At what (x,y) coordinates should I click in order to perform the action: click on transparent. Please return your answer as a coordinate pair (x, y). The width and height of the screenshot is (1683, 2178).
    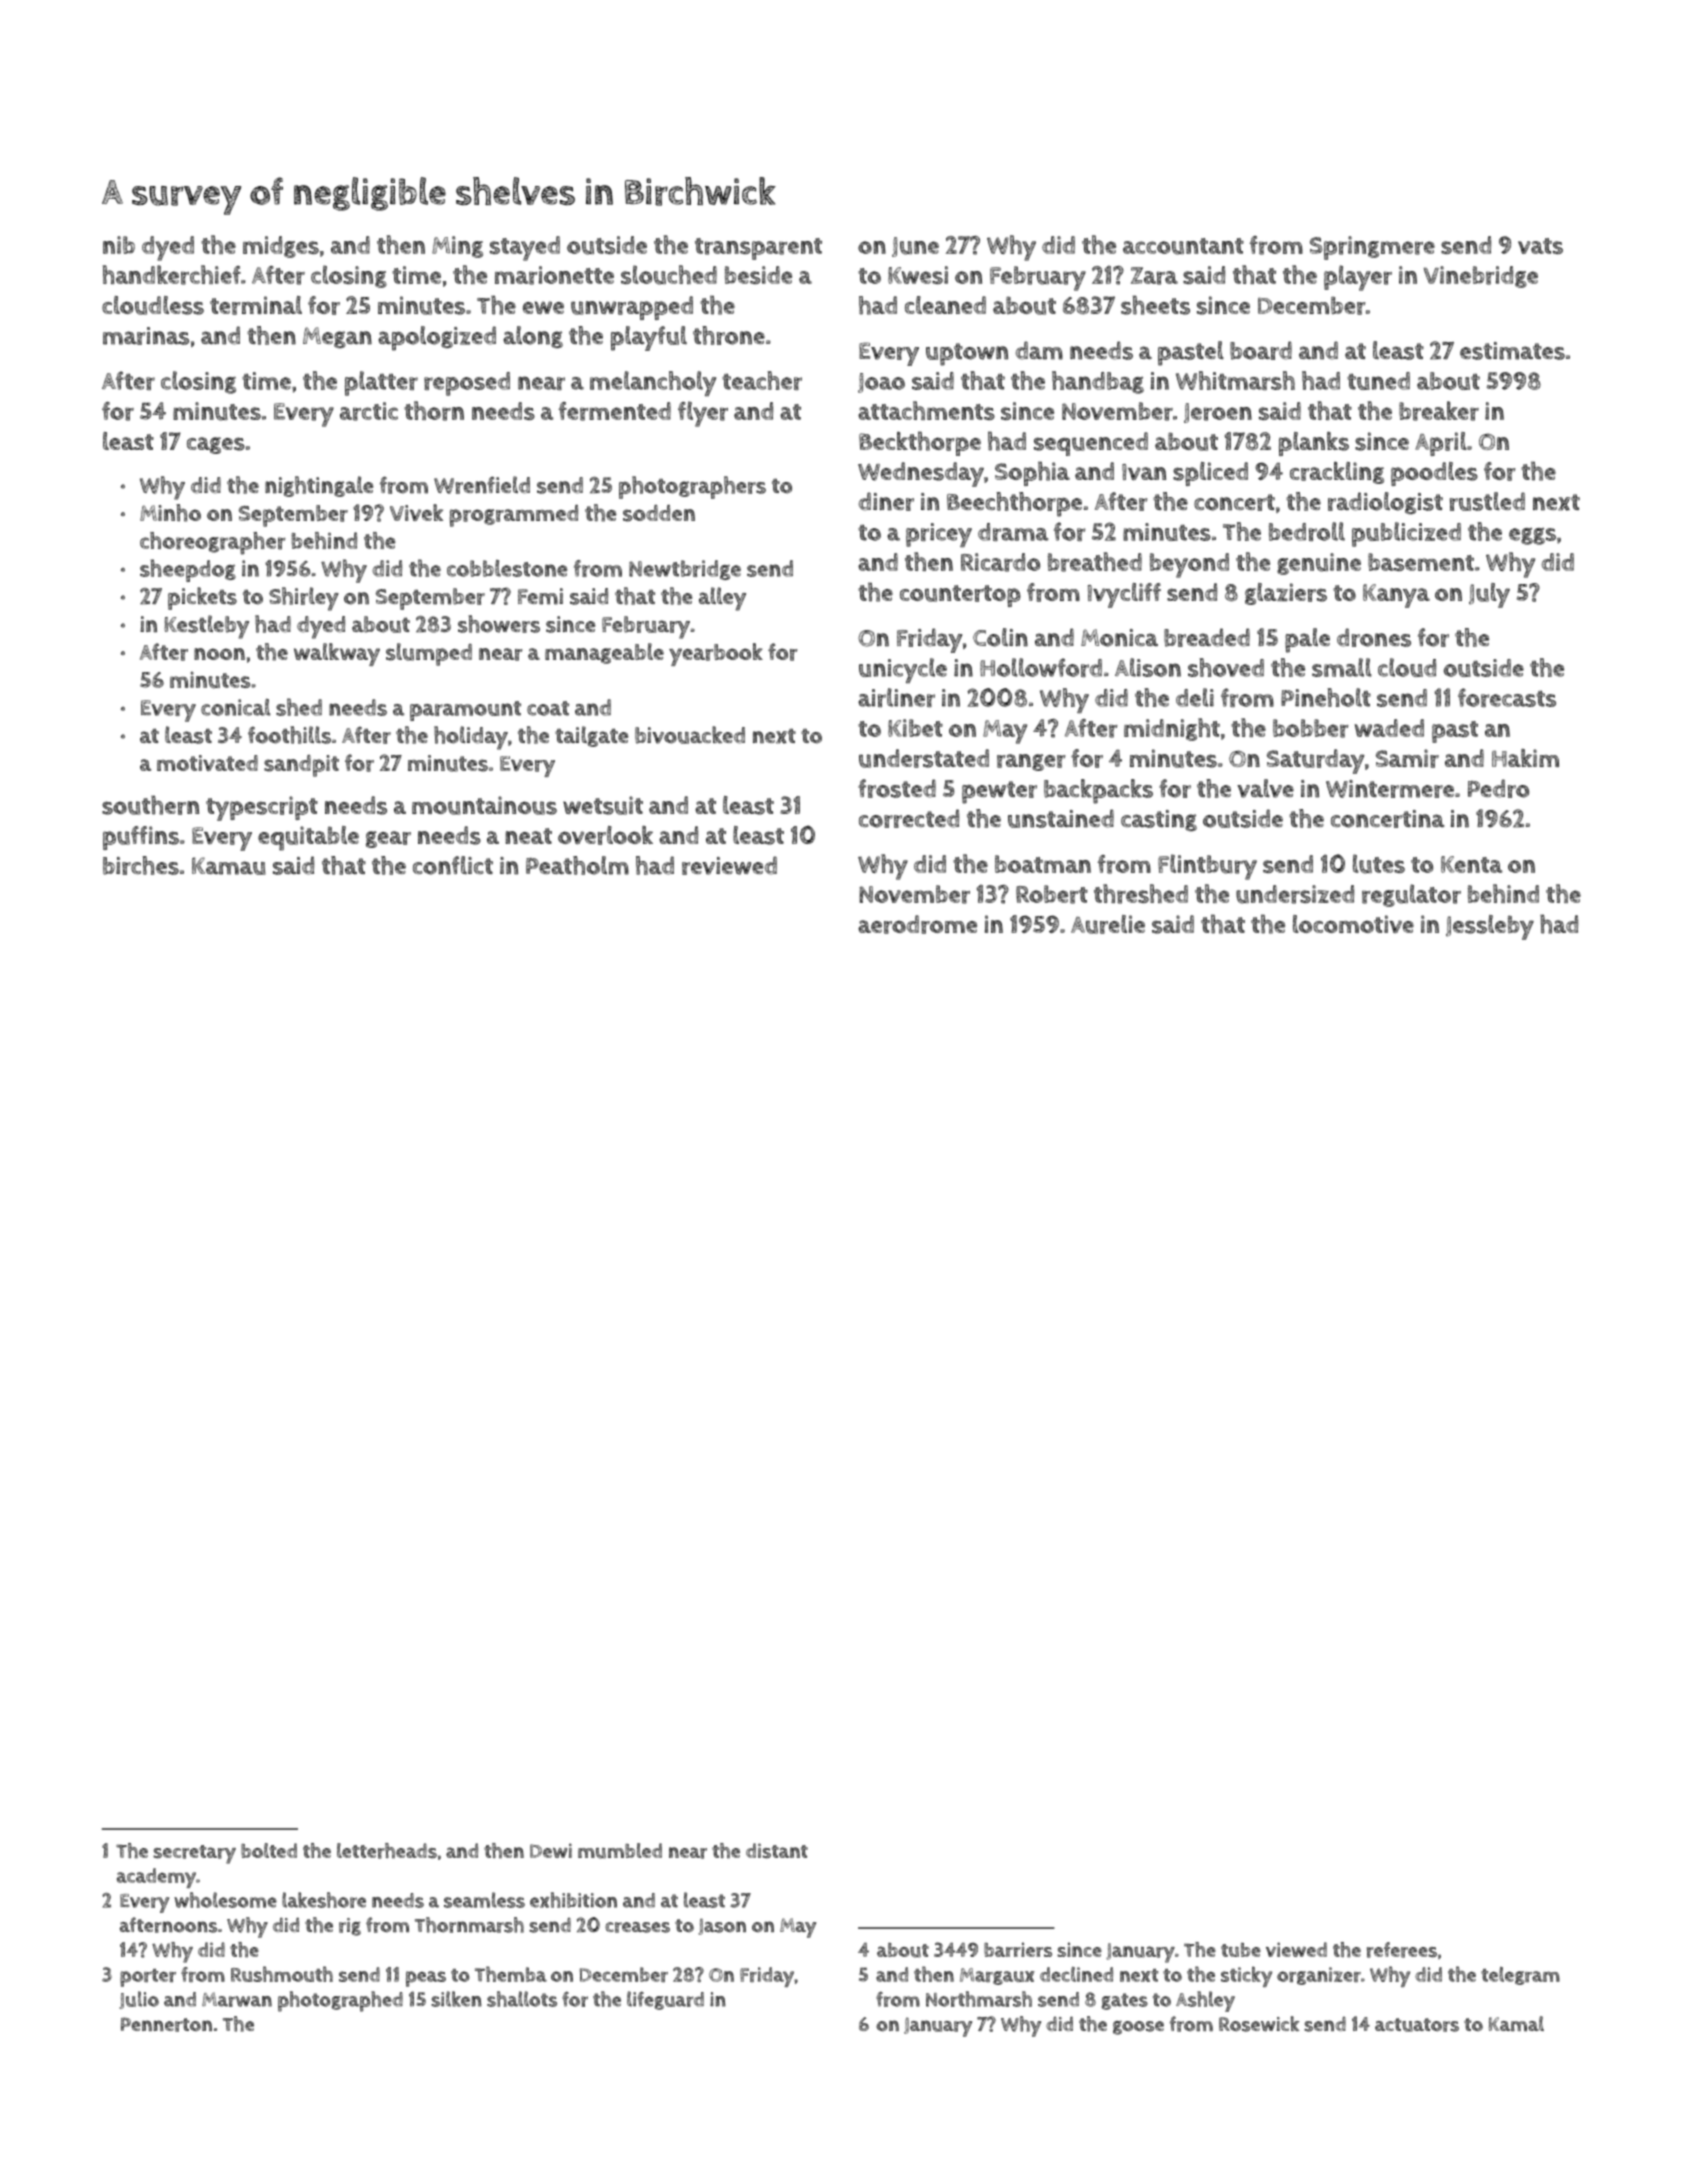
    Looking at the image, I should click on (758, 249).
